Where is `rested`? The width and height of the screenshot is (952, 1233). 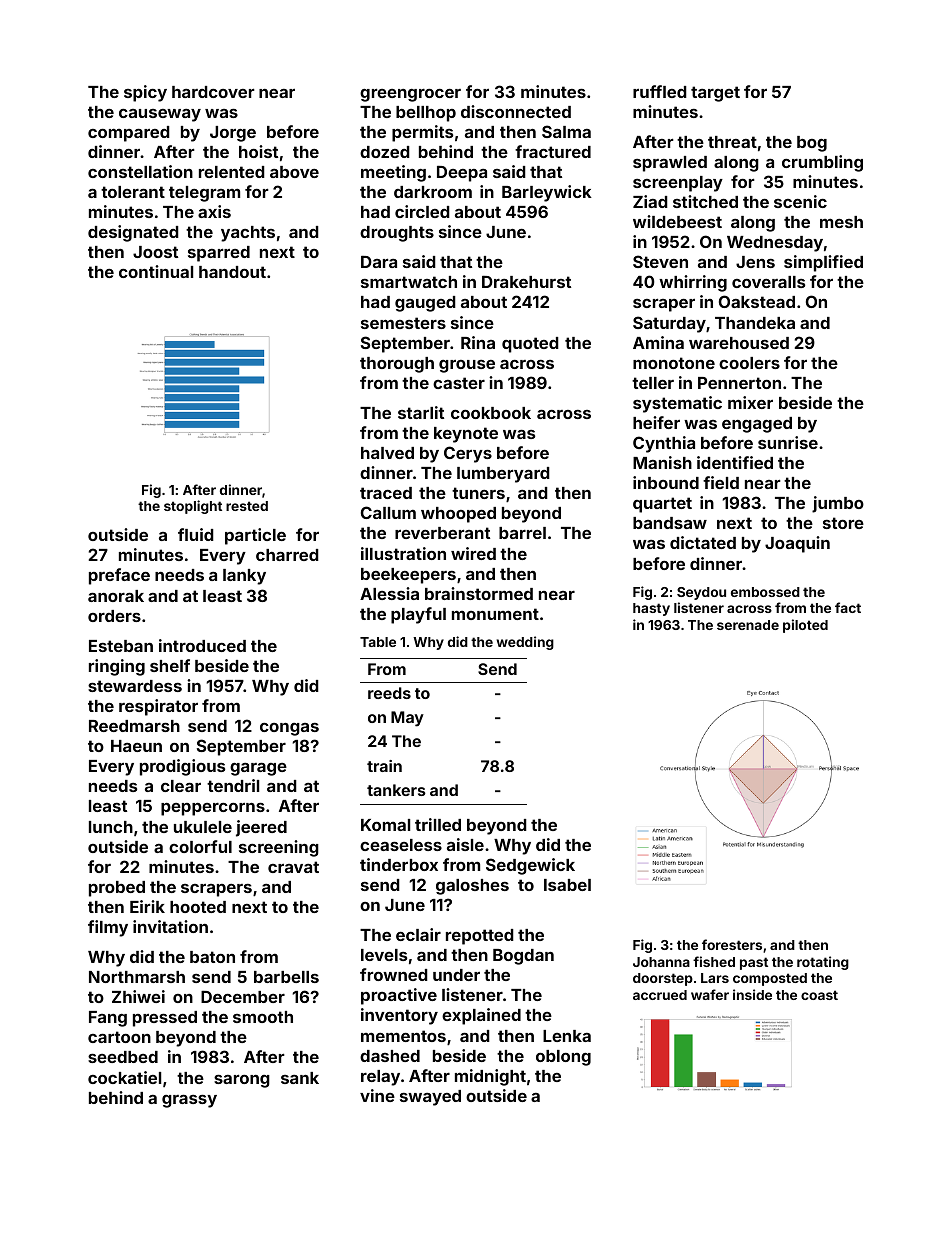
rested is located at coordinates (247, 506).
